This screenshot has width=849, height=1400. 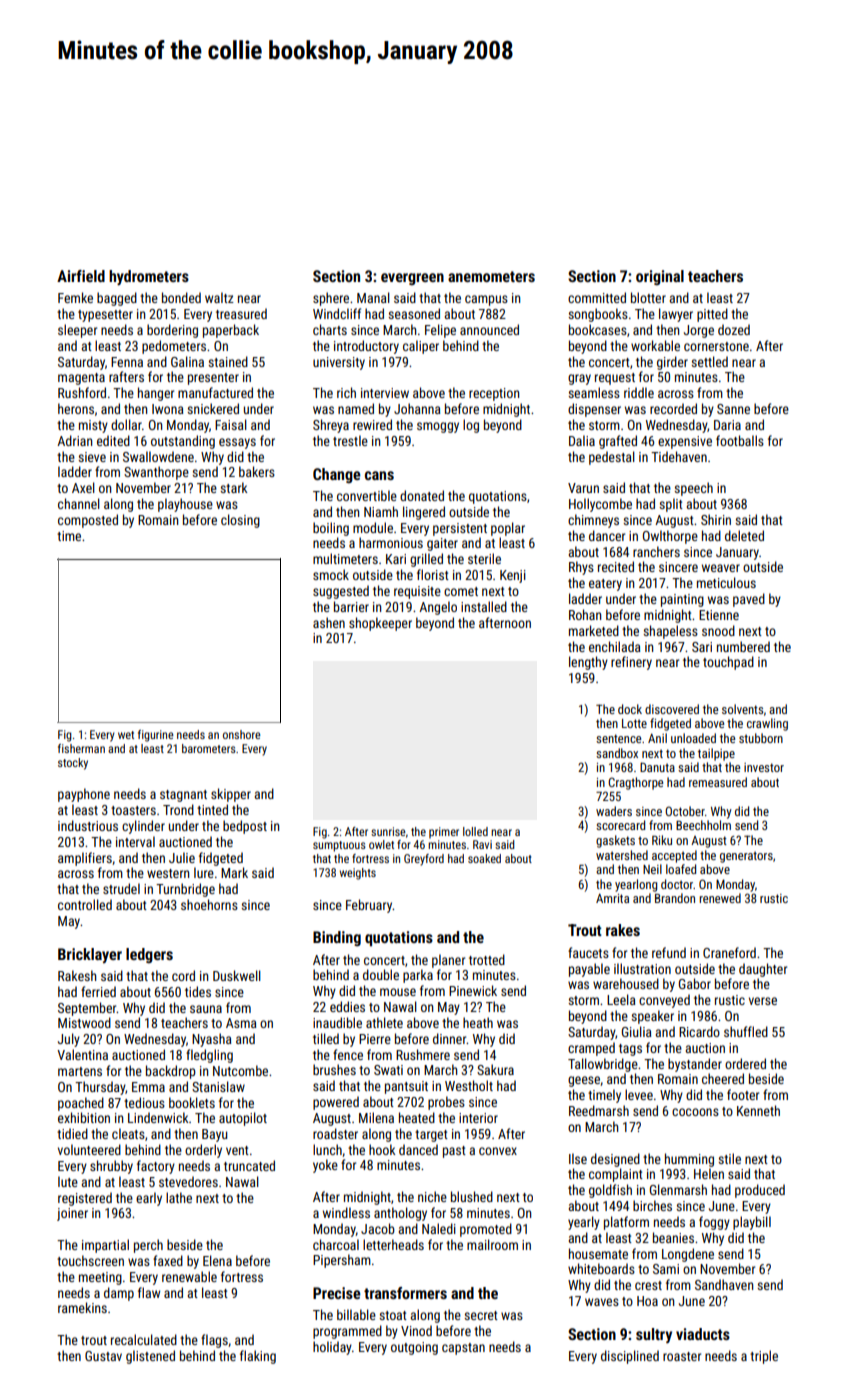 What do you see at coordinates (231, 795) in the screenshot?
I see `skipper` at bounding box center [231, 795].
